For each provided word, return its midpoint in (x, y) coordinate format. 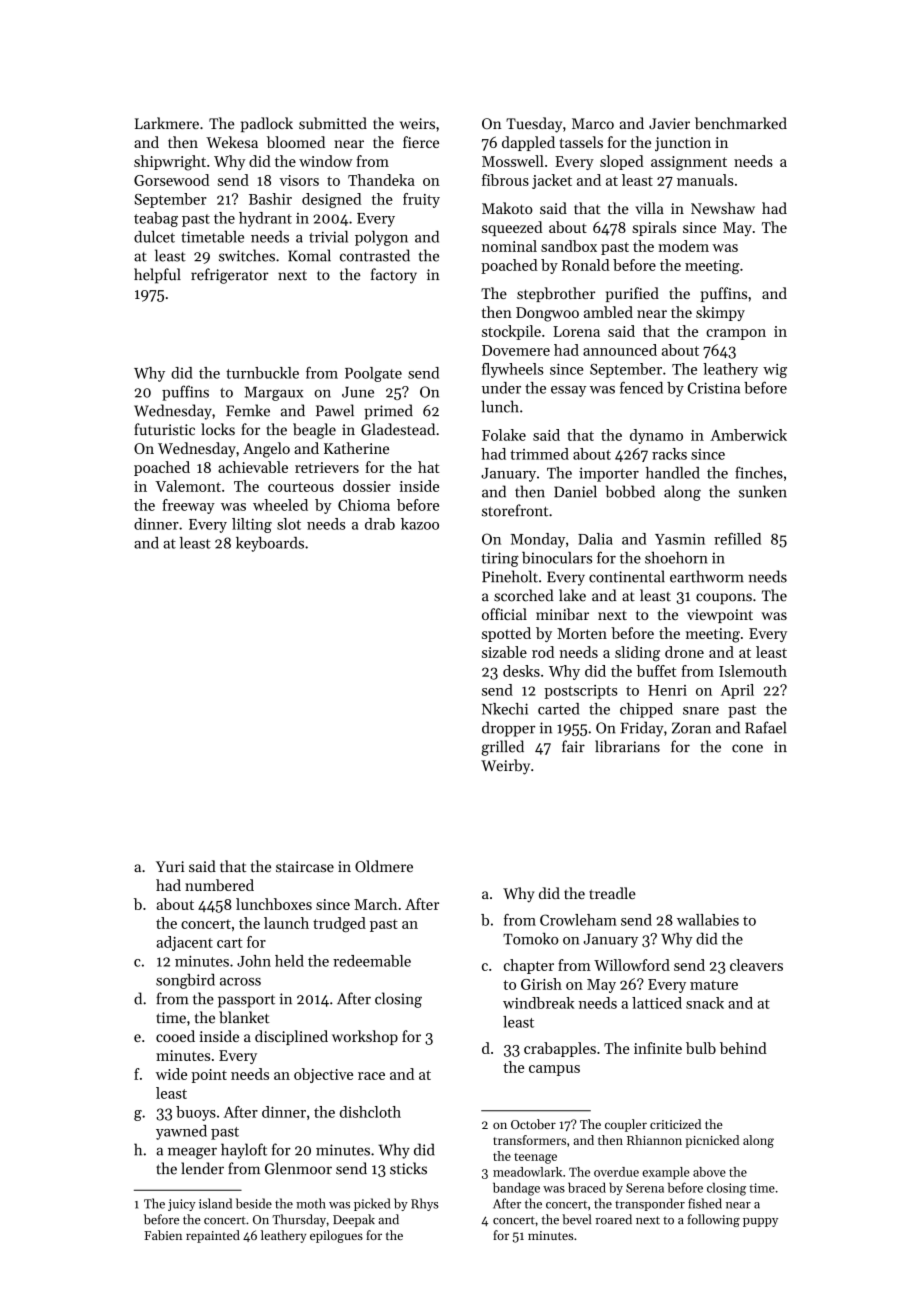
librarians (627, 746)
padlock (267, 124)
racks (669, 454)
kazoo (420, 524)
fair (573, 746)
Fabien (163, 1235)
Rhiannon (654, 1140)
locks (218, 429)
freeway (188, 506)
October (533, 1124)
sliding (637, 654)
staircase (305, 866)
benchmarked (741, 123)
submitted (333, 123)
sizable (504, 652)
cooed (175, 1036)
